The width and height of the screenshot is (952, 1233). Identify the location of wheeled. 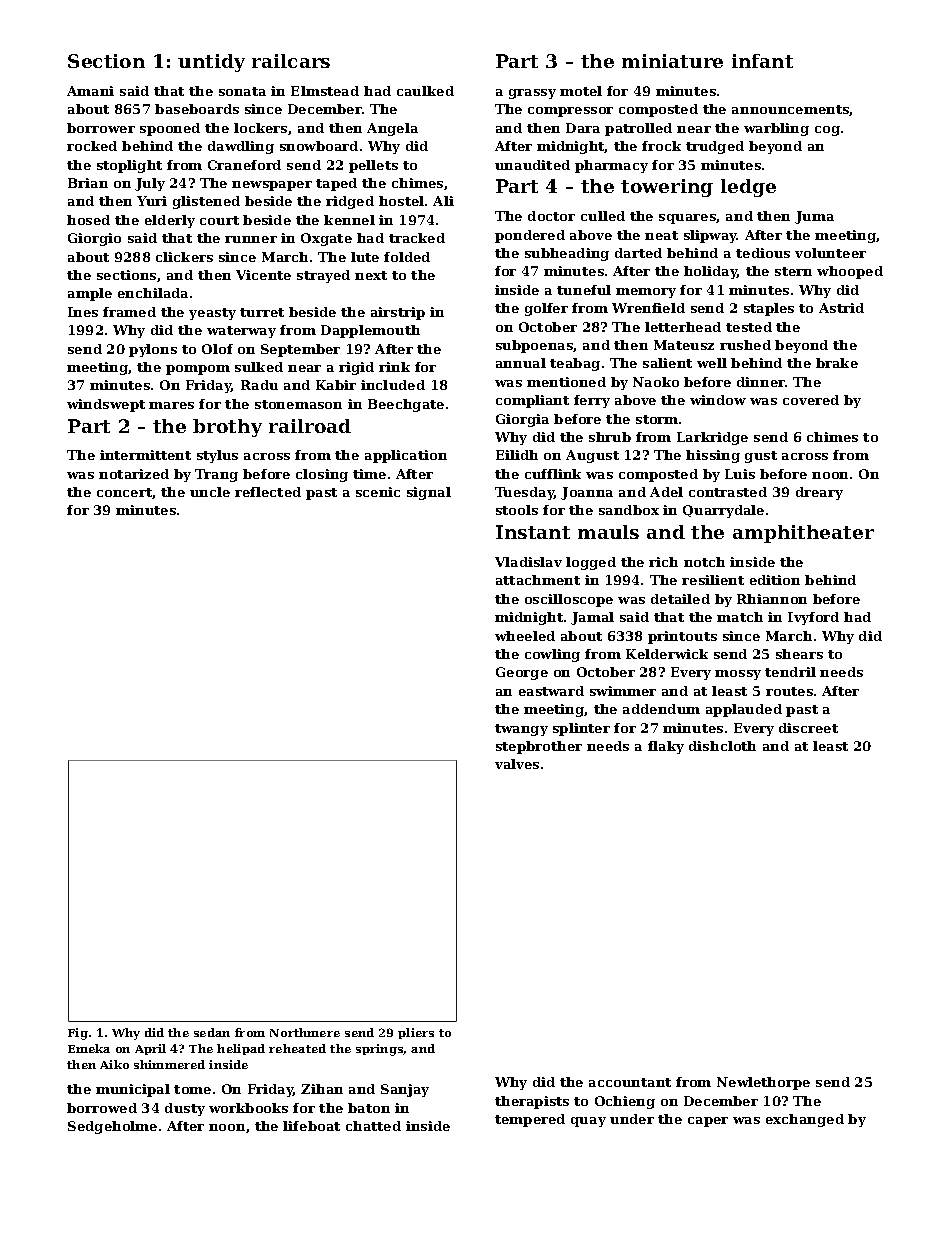
(525, 636).
